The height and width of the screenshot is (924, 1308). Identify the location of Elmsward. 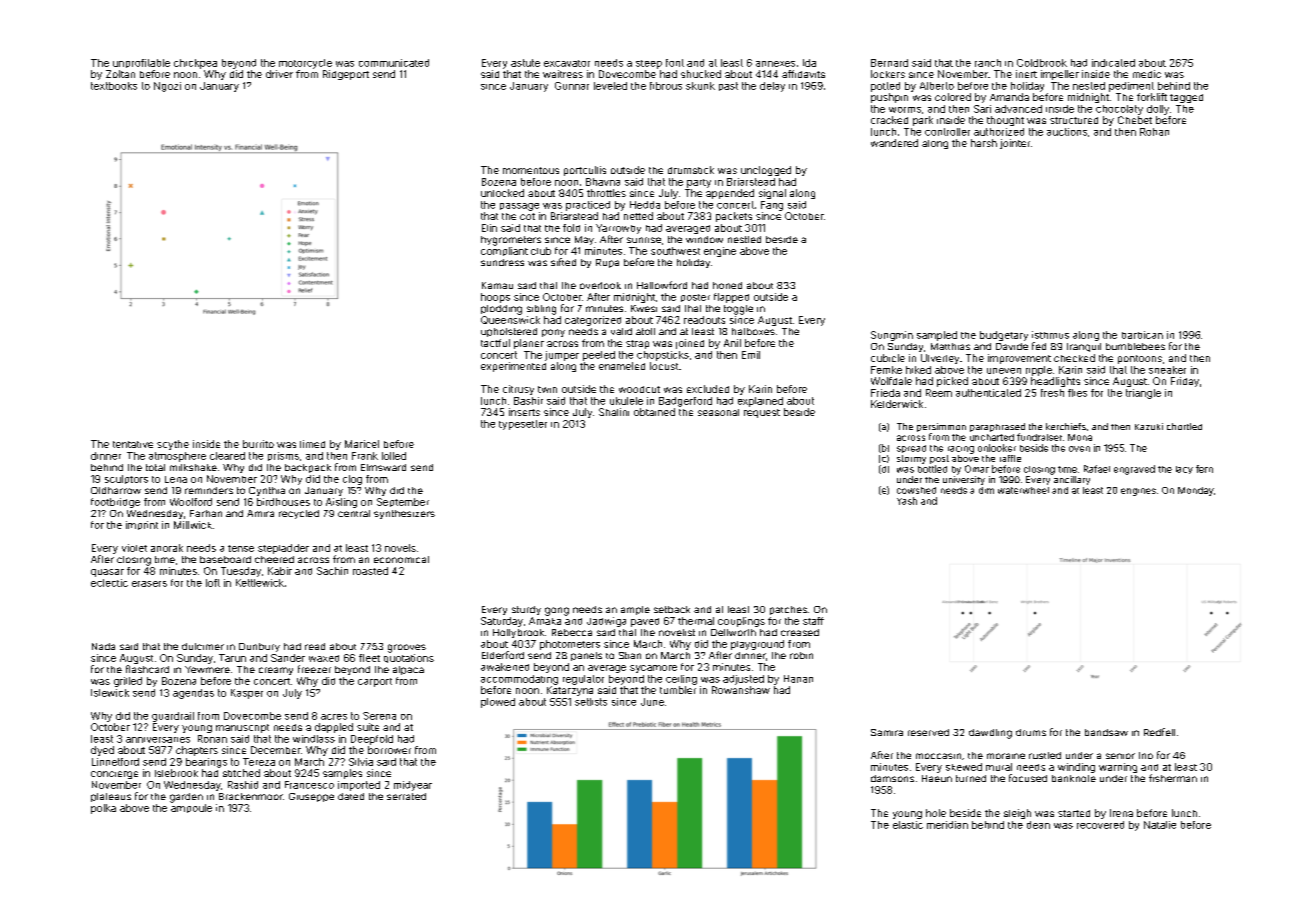
(383, 467).
